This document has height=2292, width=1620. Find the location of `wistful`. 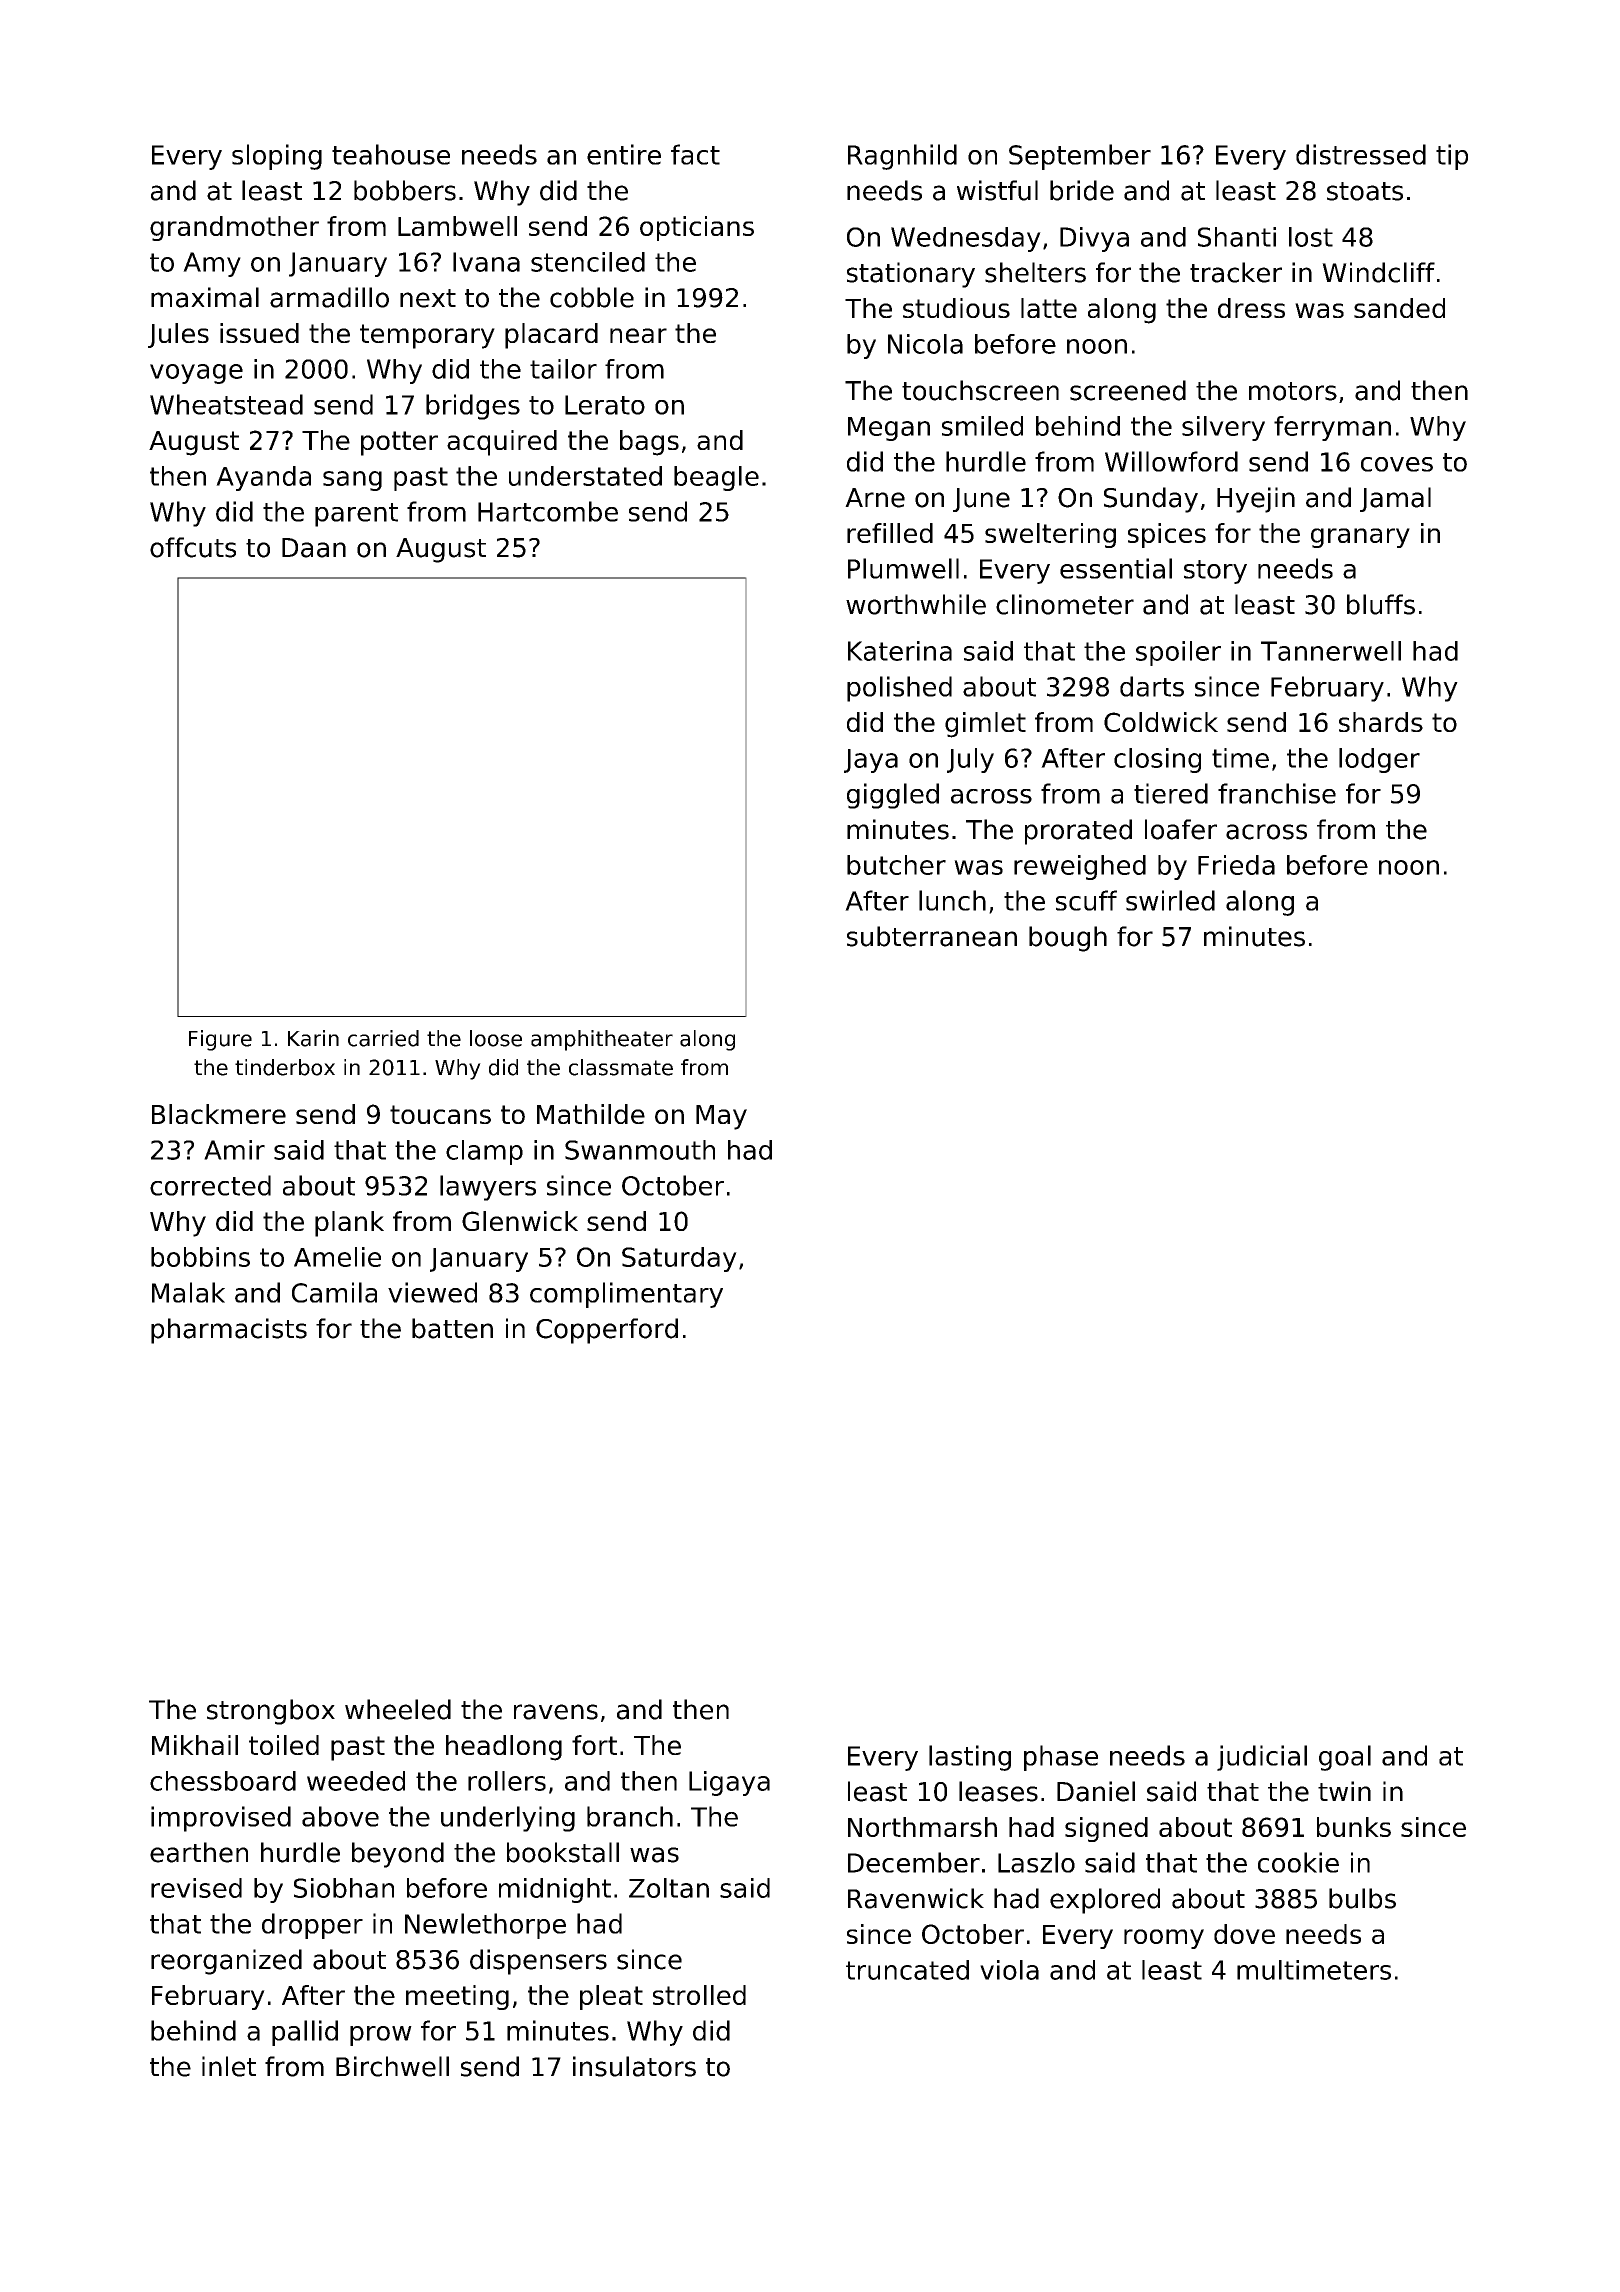

wistful is located at coordinates (997, 190).
